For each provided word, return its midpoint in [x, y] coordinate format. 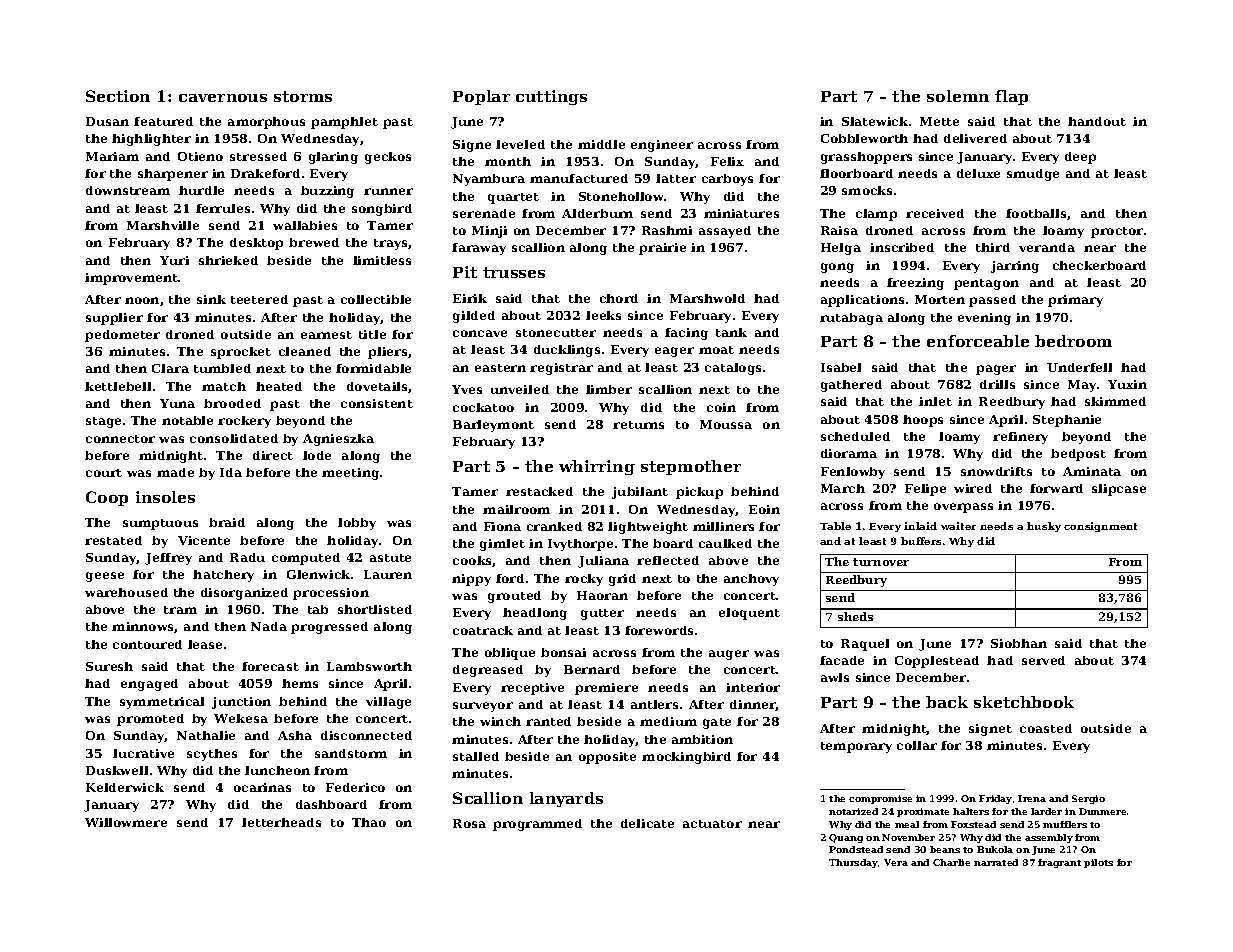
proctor [1117, 232]
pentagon [986, 284]
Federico [355, 787]
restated [113, 540]
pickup [699, 493]
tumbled [222, 368]
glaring [333, 158]
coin [721, 407]
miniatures [741, 213]
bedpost [1078, 455]
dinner [753, 705]
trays [390, 244]
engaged [149, 685]
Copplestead [937, 662]
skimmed [1115, 401]
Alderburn [597, 213]
